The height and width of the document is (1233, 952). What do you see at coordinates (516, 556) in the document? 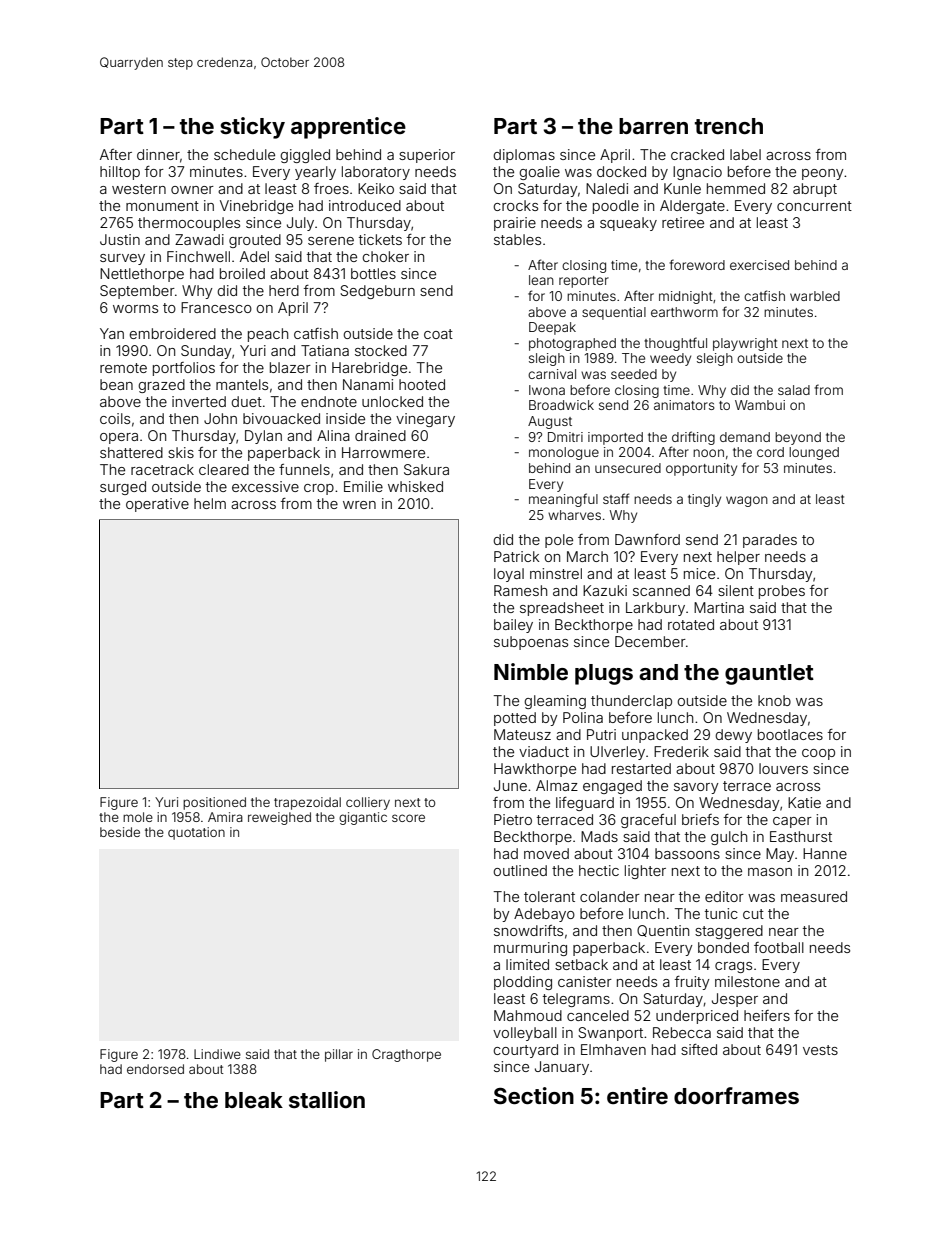
I see `Patrick` at bounding box center [516, 556].
